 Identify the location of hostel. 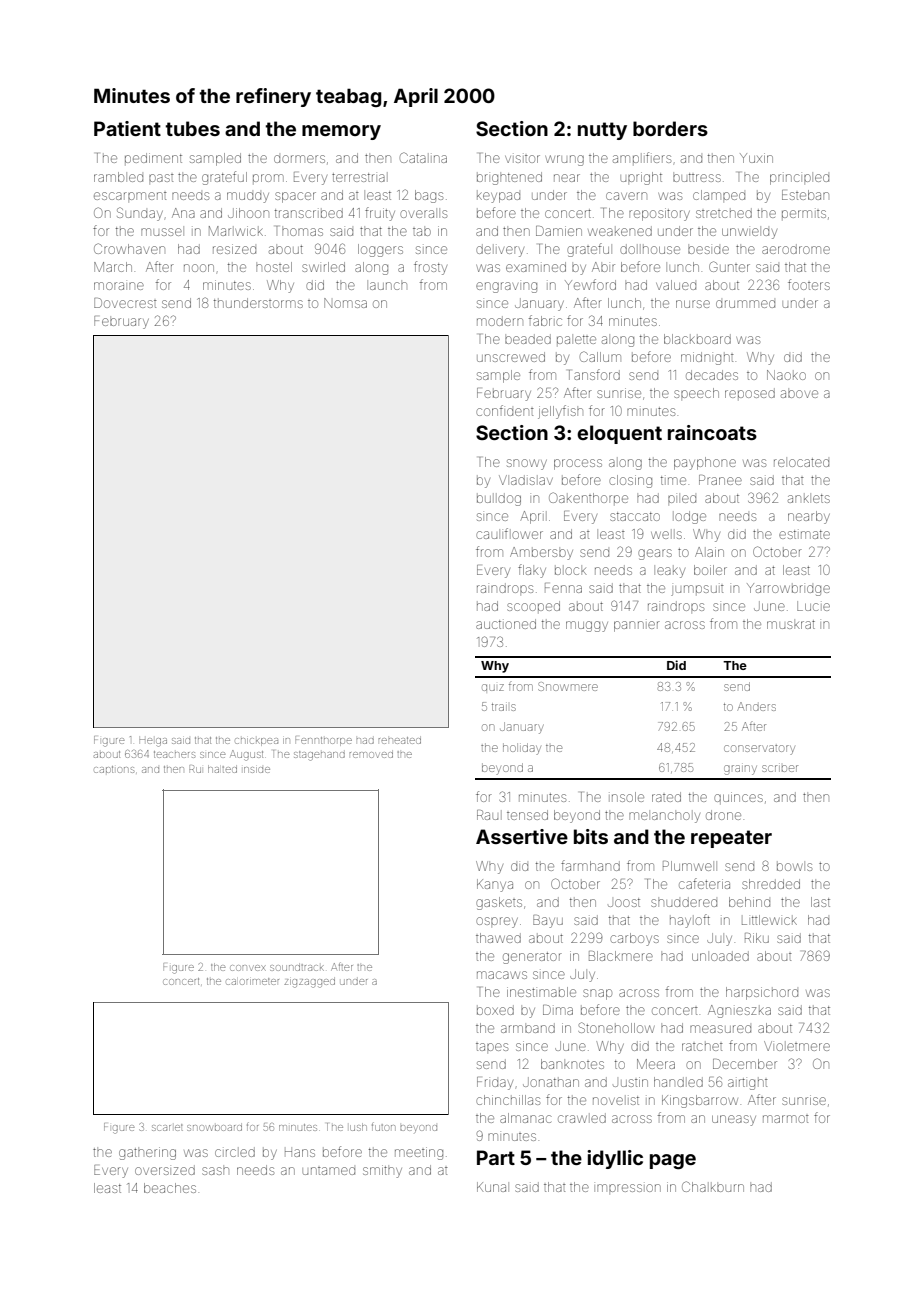
(274, 267).
